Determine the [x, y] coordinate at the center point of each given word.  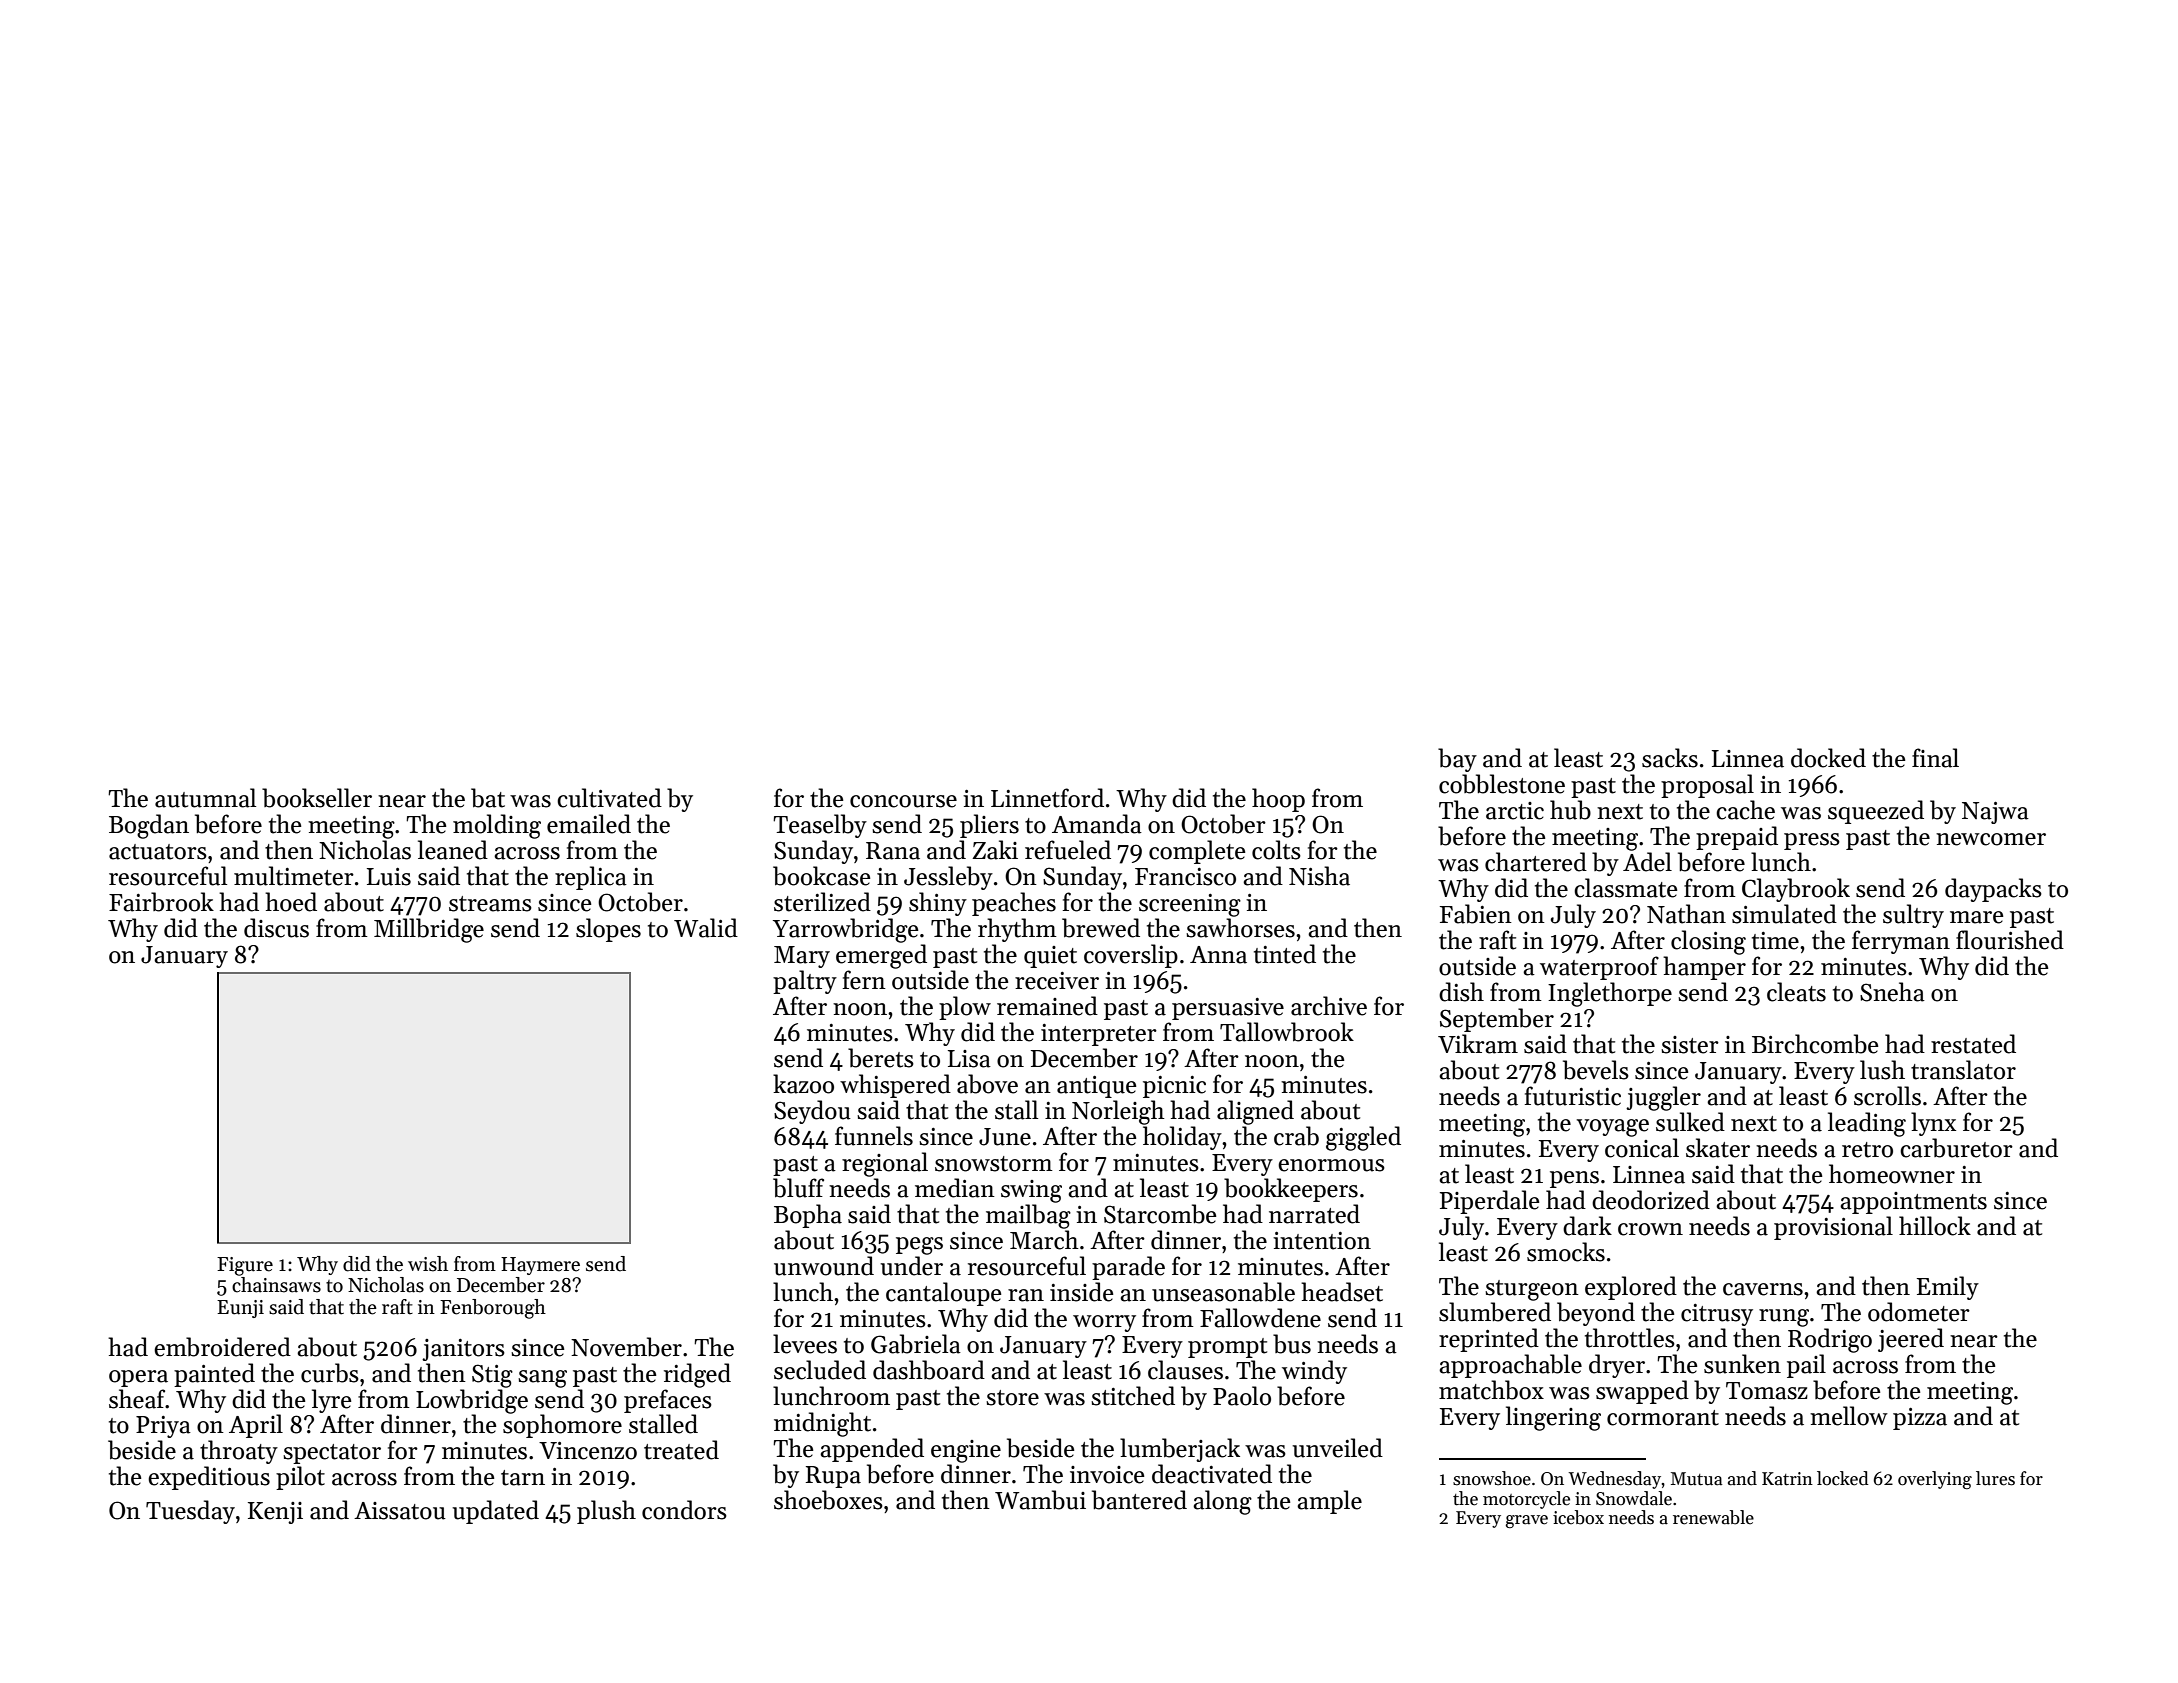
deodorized [1651, 1200]
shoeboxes [828, 1500]
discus [276, 928]
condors [684, 1510]
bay [1457, 760]
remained [1047, 1006]
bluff [798, 1188]
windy [1314, 1372]
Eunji [240, 1309]
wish [428, 1264]
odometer [1919, 1312]
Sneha [1892, 992]
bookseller [317, 798]
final [1935, 758]
